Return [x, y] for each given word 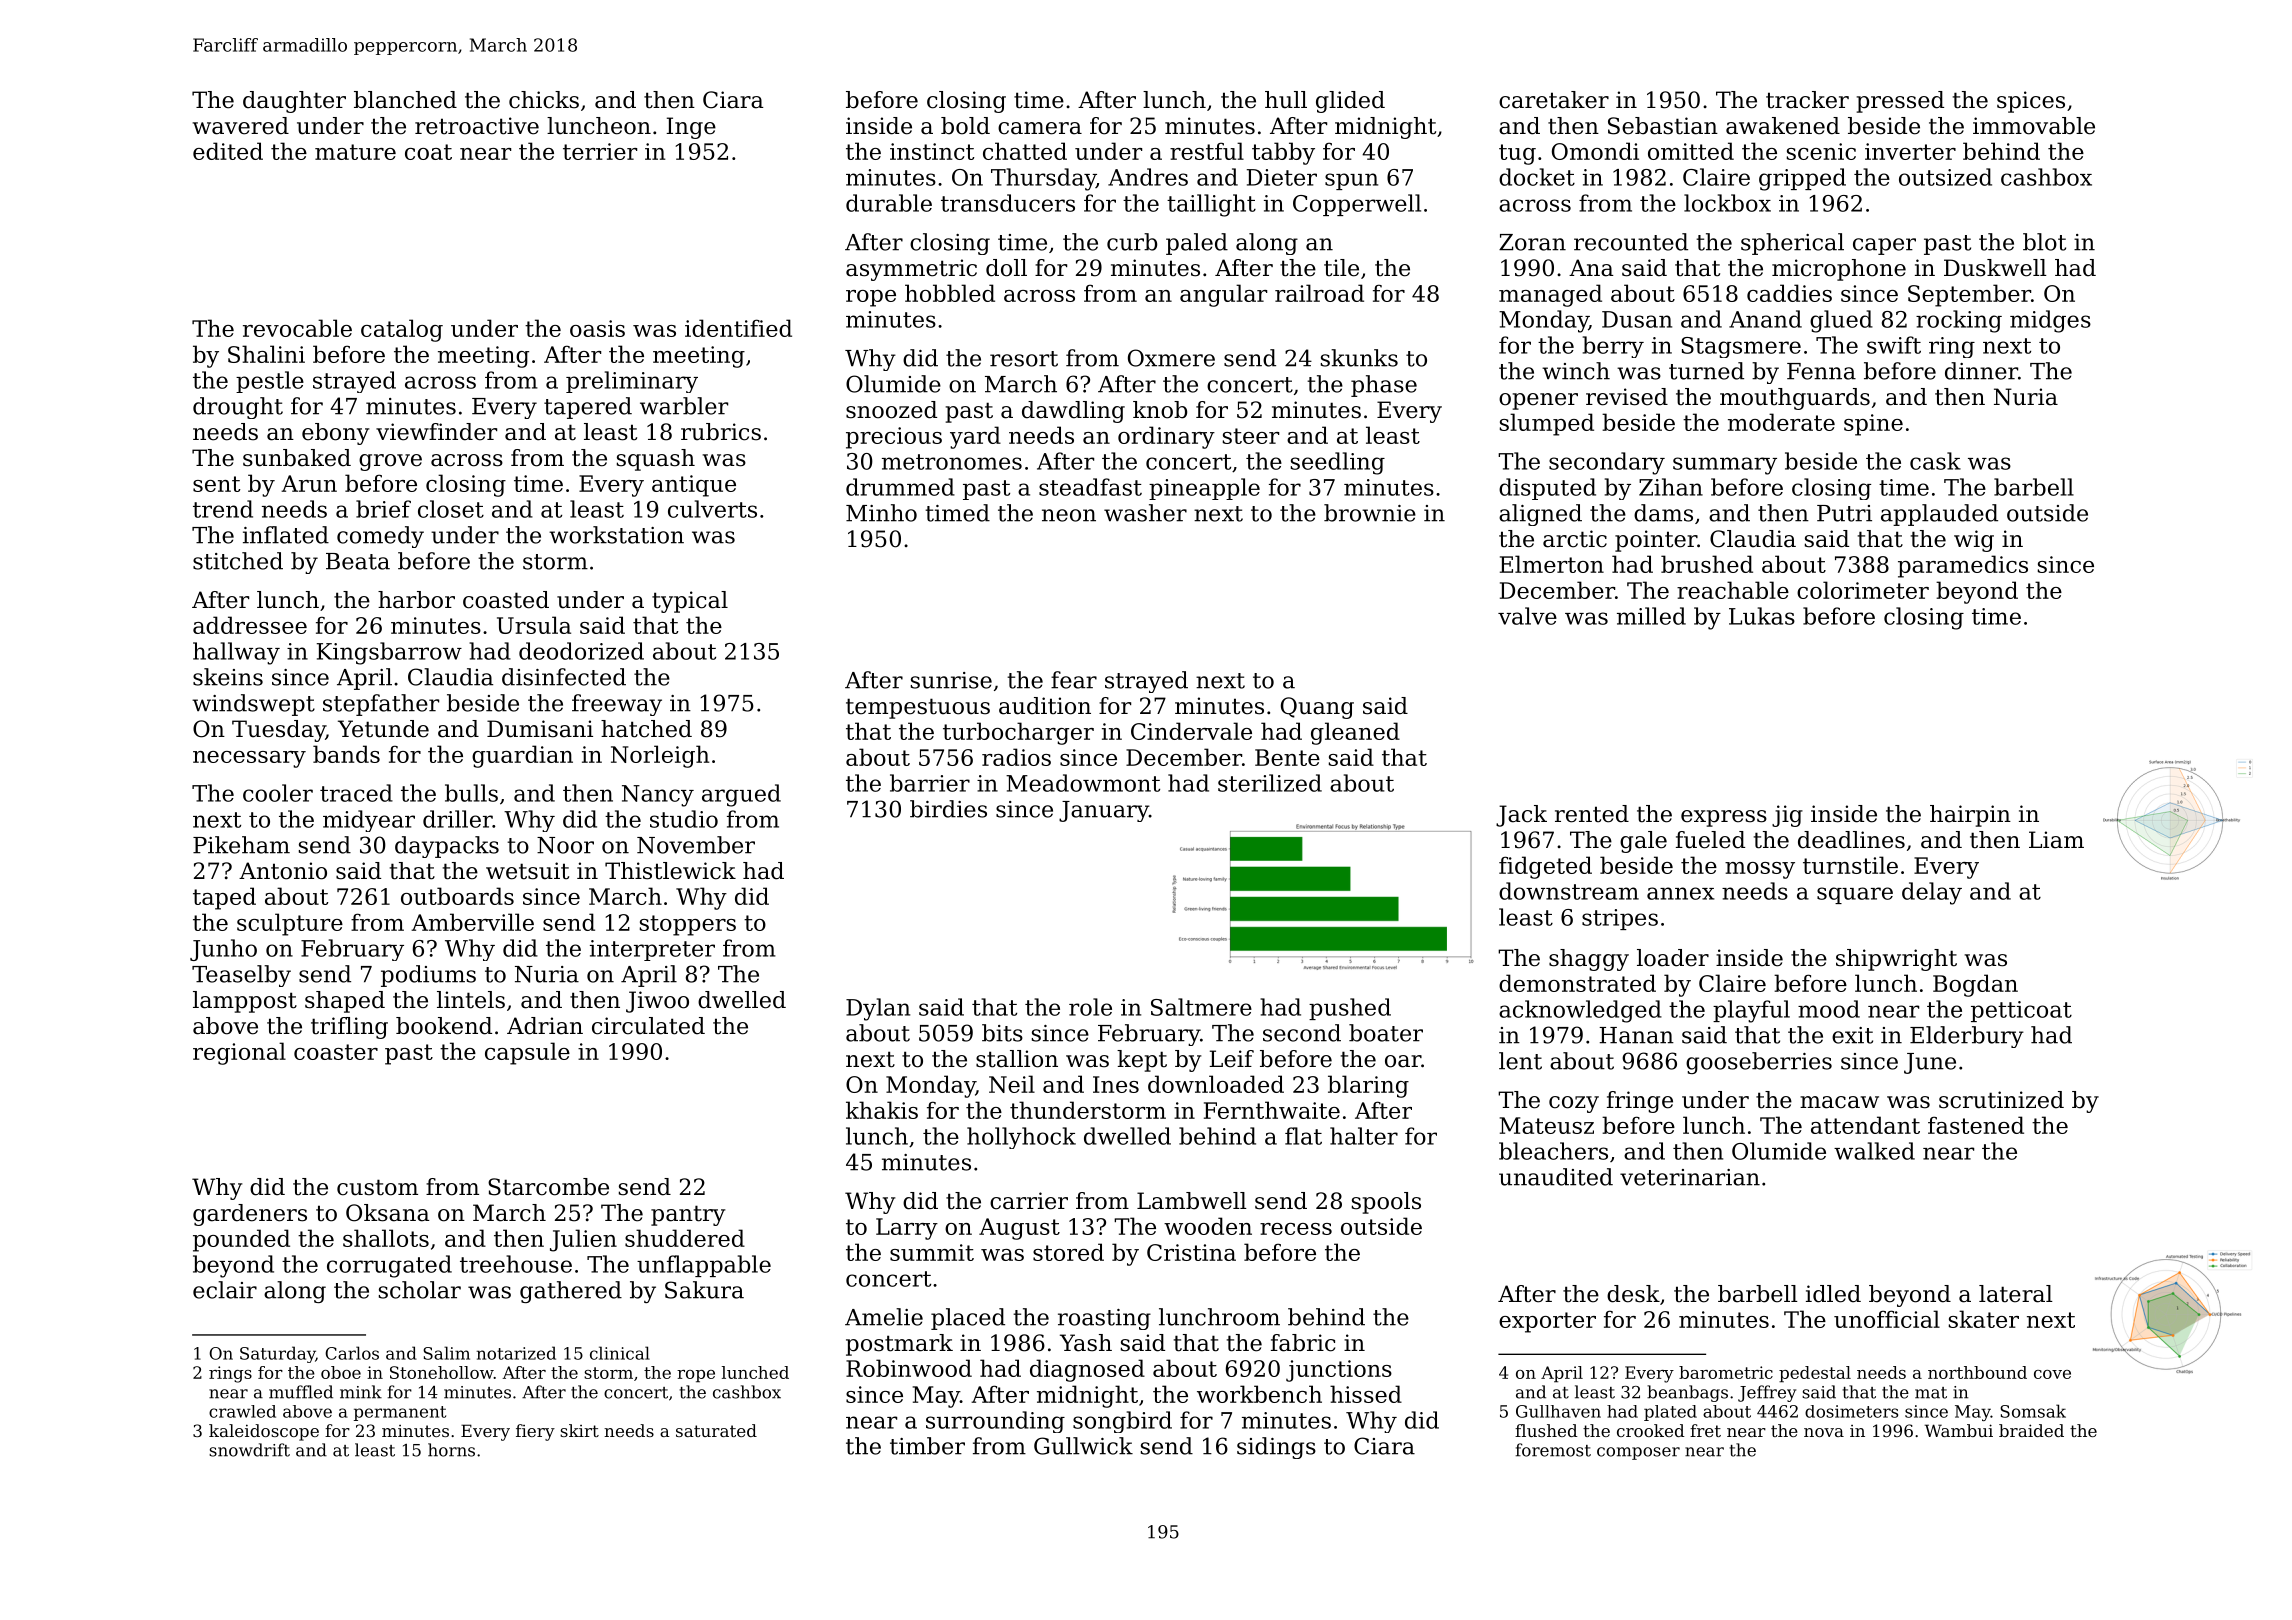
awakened [1783, 126]
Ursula [534, 625]
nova [1824, 1432]
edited [228, 151]
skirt [579, 1430]
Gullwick [1083, 1446]
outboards [457, 896]
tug [1517, 154]
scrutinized [2001, 1100]
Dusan [1637, 319]
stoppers [688, 925]
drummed [900, 487]
